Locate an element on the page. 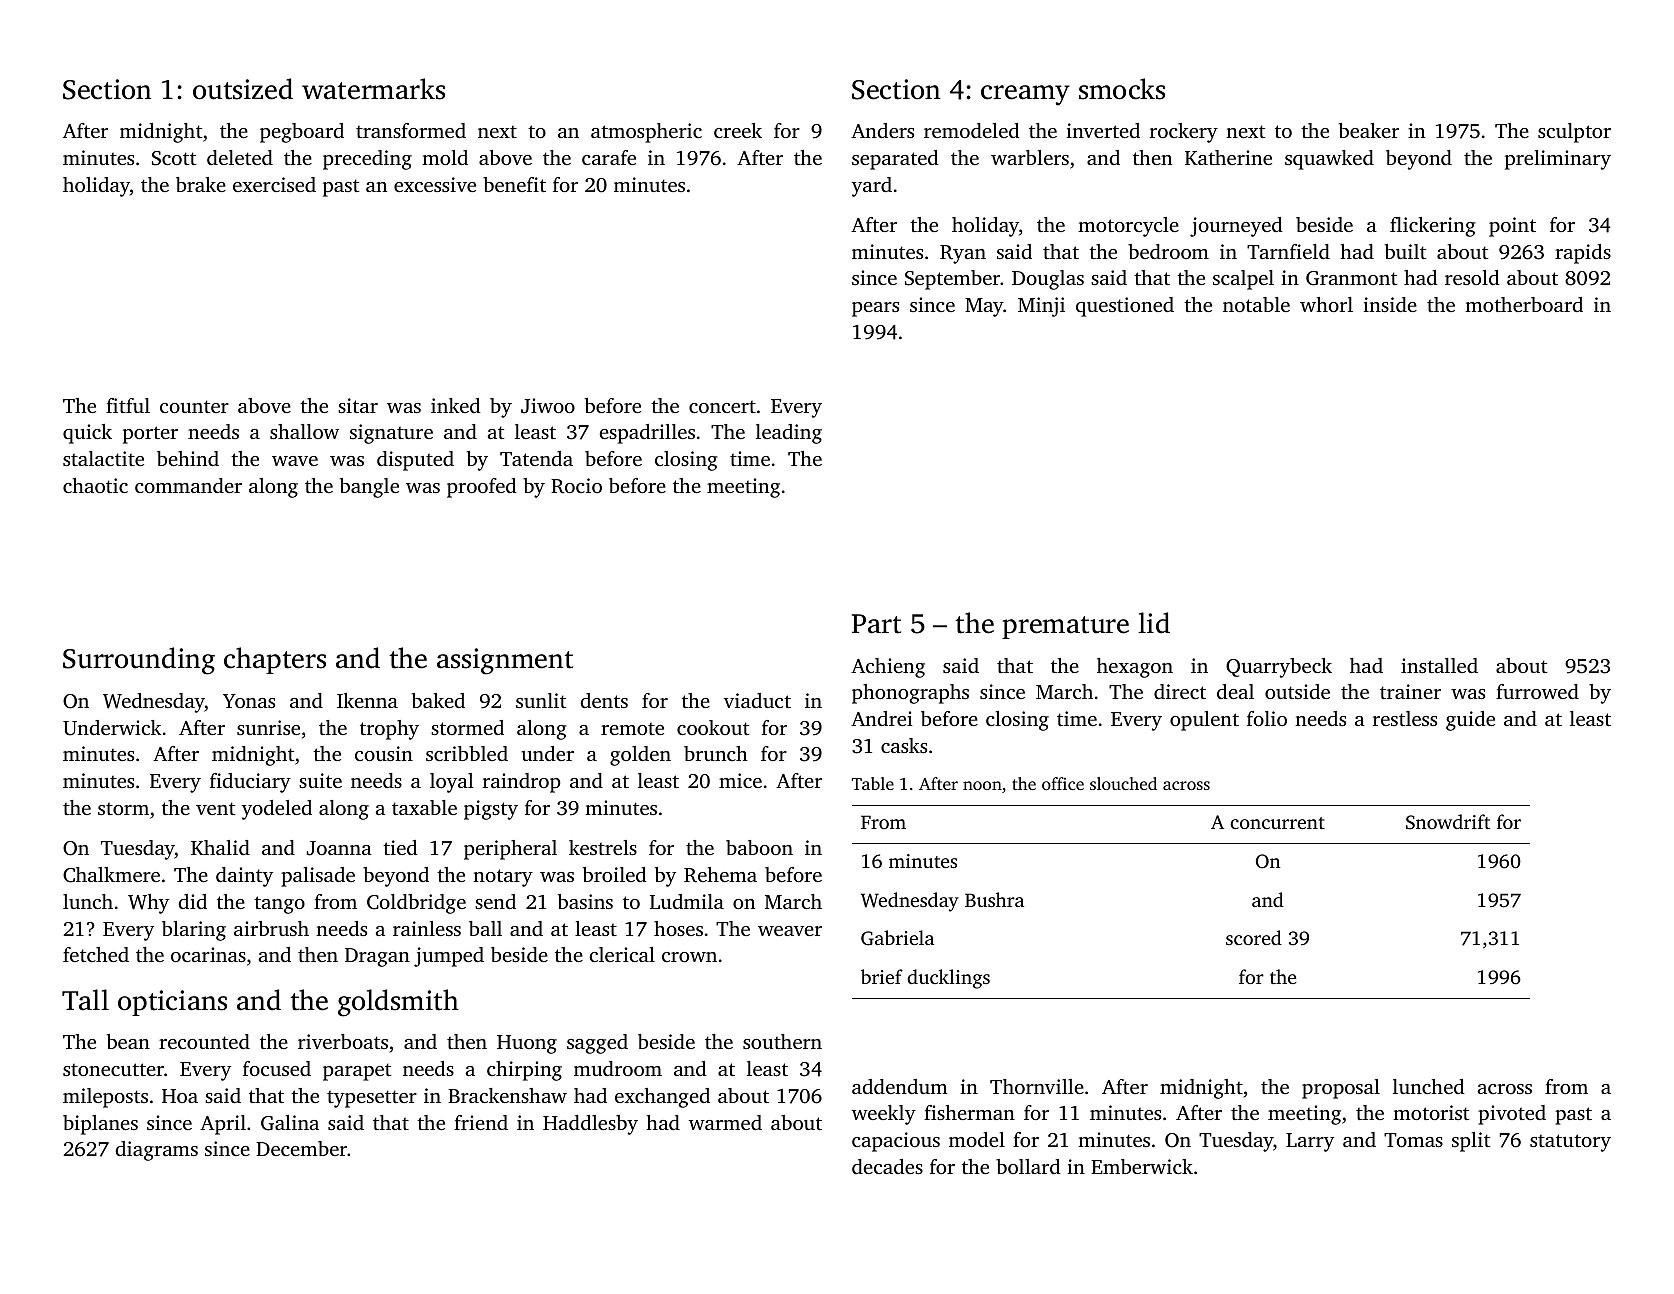 The image size is (1674, 1294). furrowed is located at coordinates (1537, 691).
